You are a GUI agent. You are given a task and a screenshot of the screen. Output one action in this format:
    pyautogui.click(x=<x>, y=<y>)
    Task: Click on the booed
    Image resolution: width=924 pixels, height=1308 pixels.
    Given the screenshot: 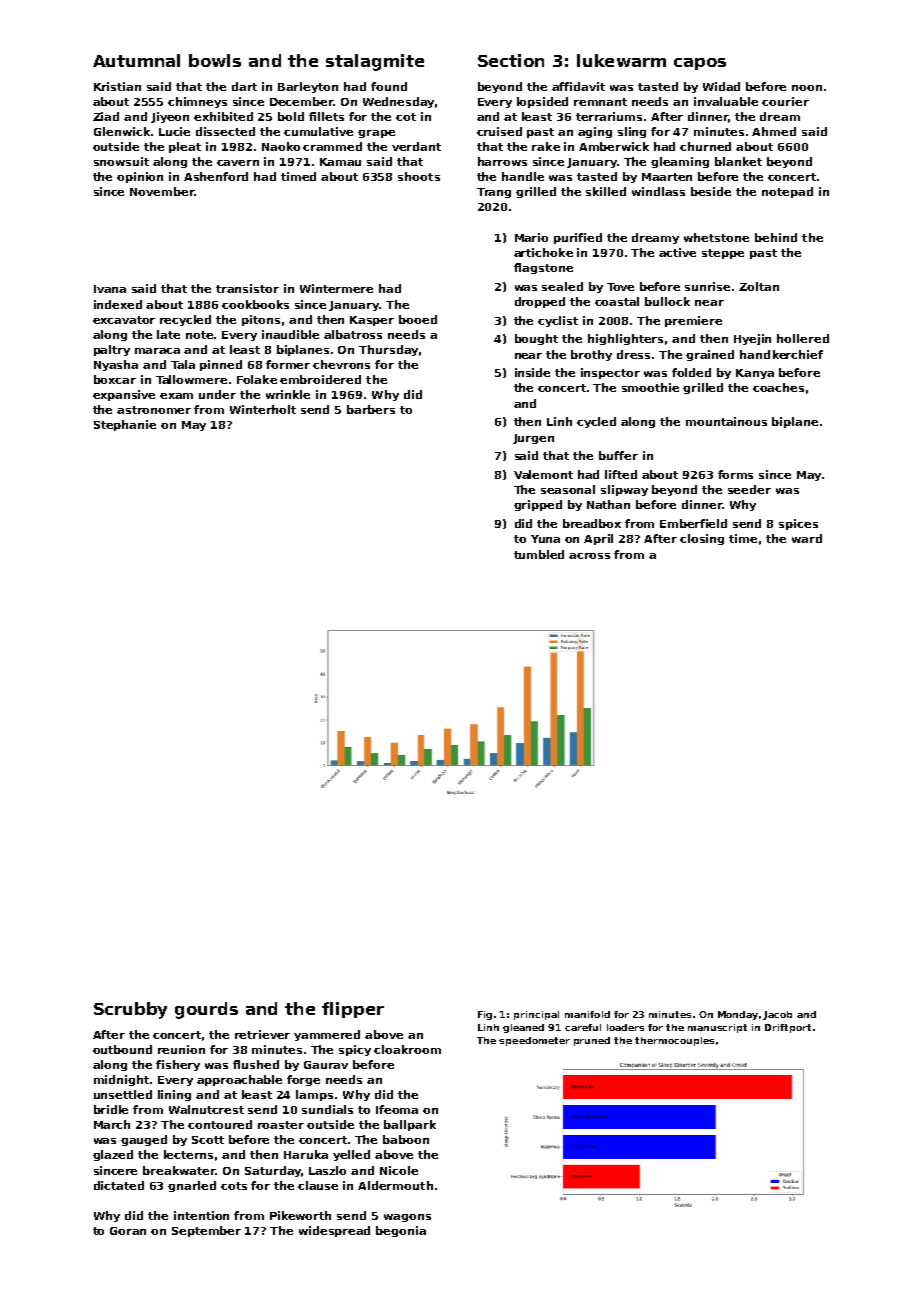 What is the action you would take?
    pyautogui.click(x=418, y=319)
